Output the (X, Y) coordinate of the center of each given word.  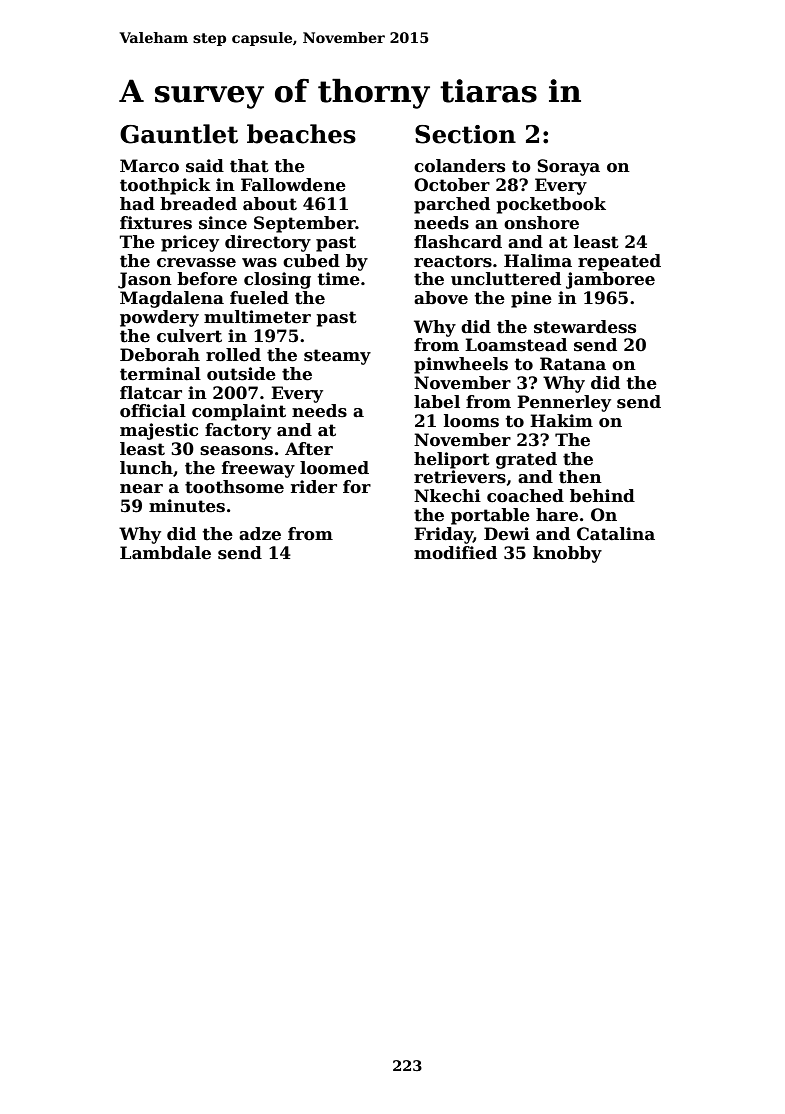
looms (471, 421)
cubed (311, 261)
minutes (187, 506)
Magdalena (172, 299)
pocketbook (551, 205)
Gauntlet (179, 134)
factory (238, 431)
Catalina (616, 534)
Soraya (568, 167)
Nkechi (447, 496)
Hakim (561, 421)
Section (465, 134)
